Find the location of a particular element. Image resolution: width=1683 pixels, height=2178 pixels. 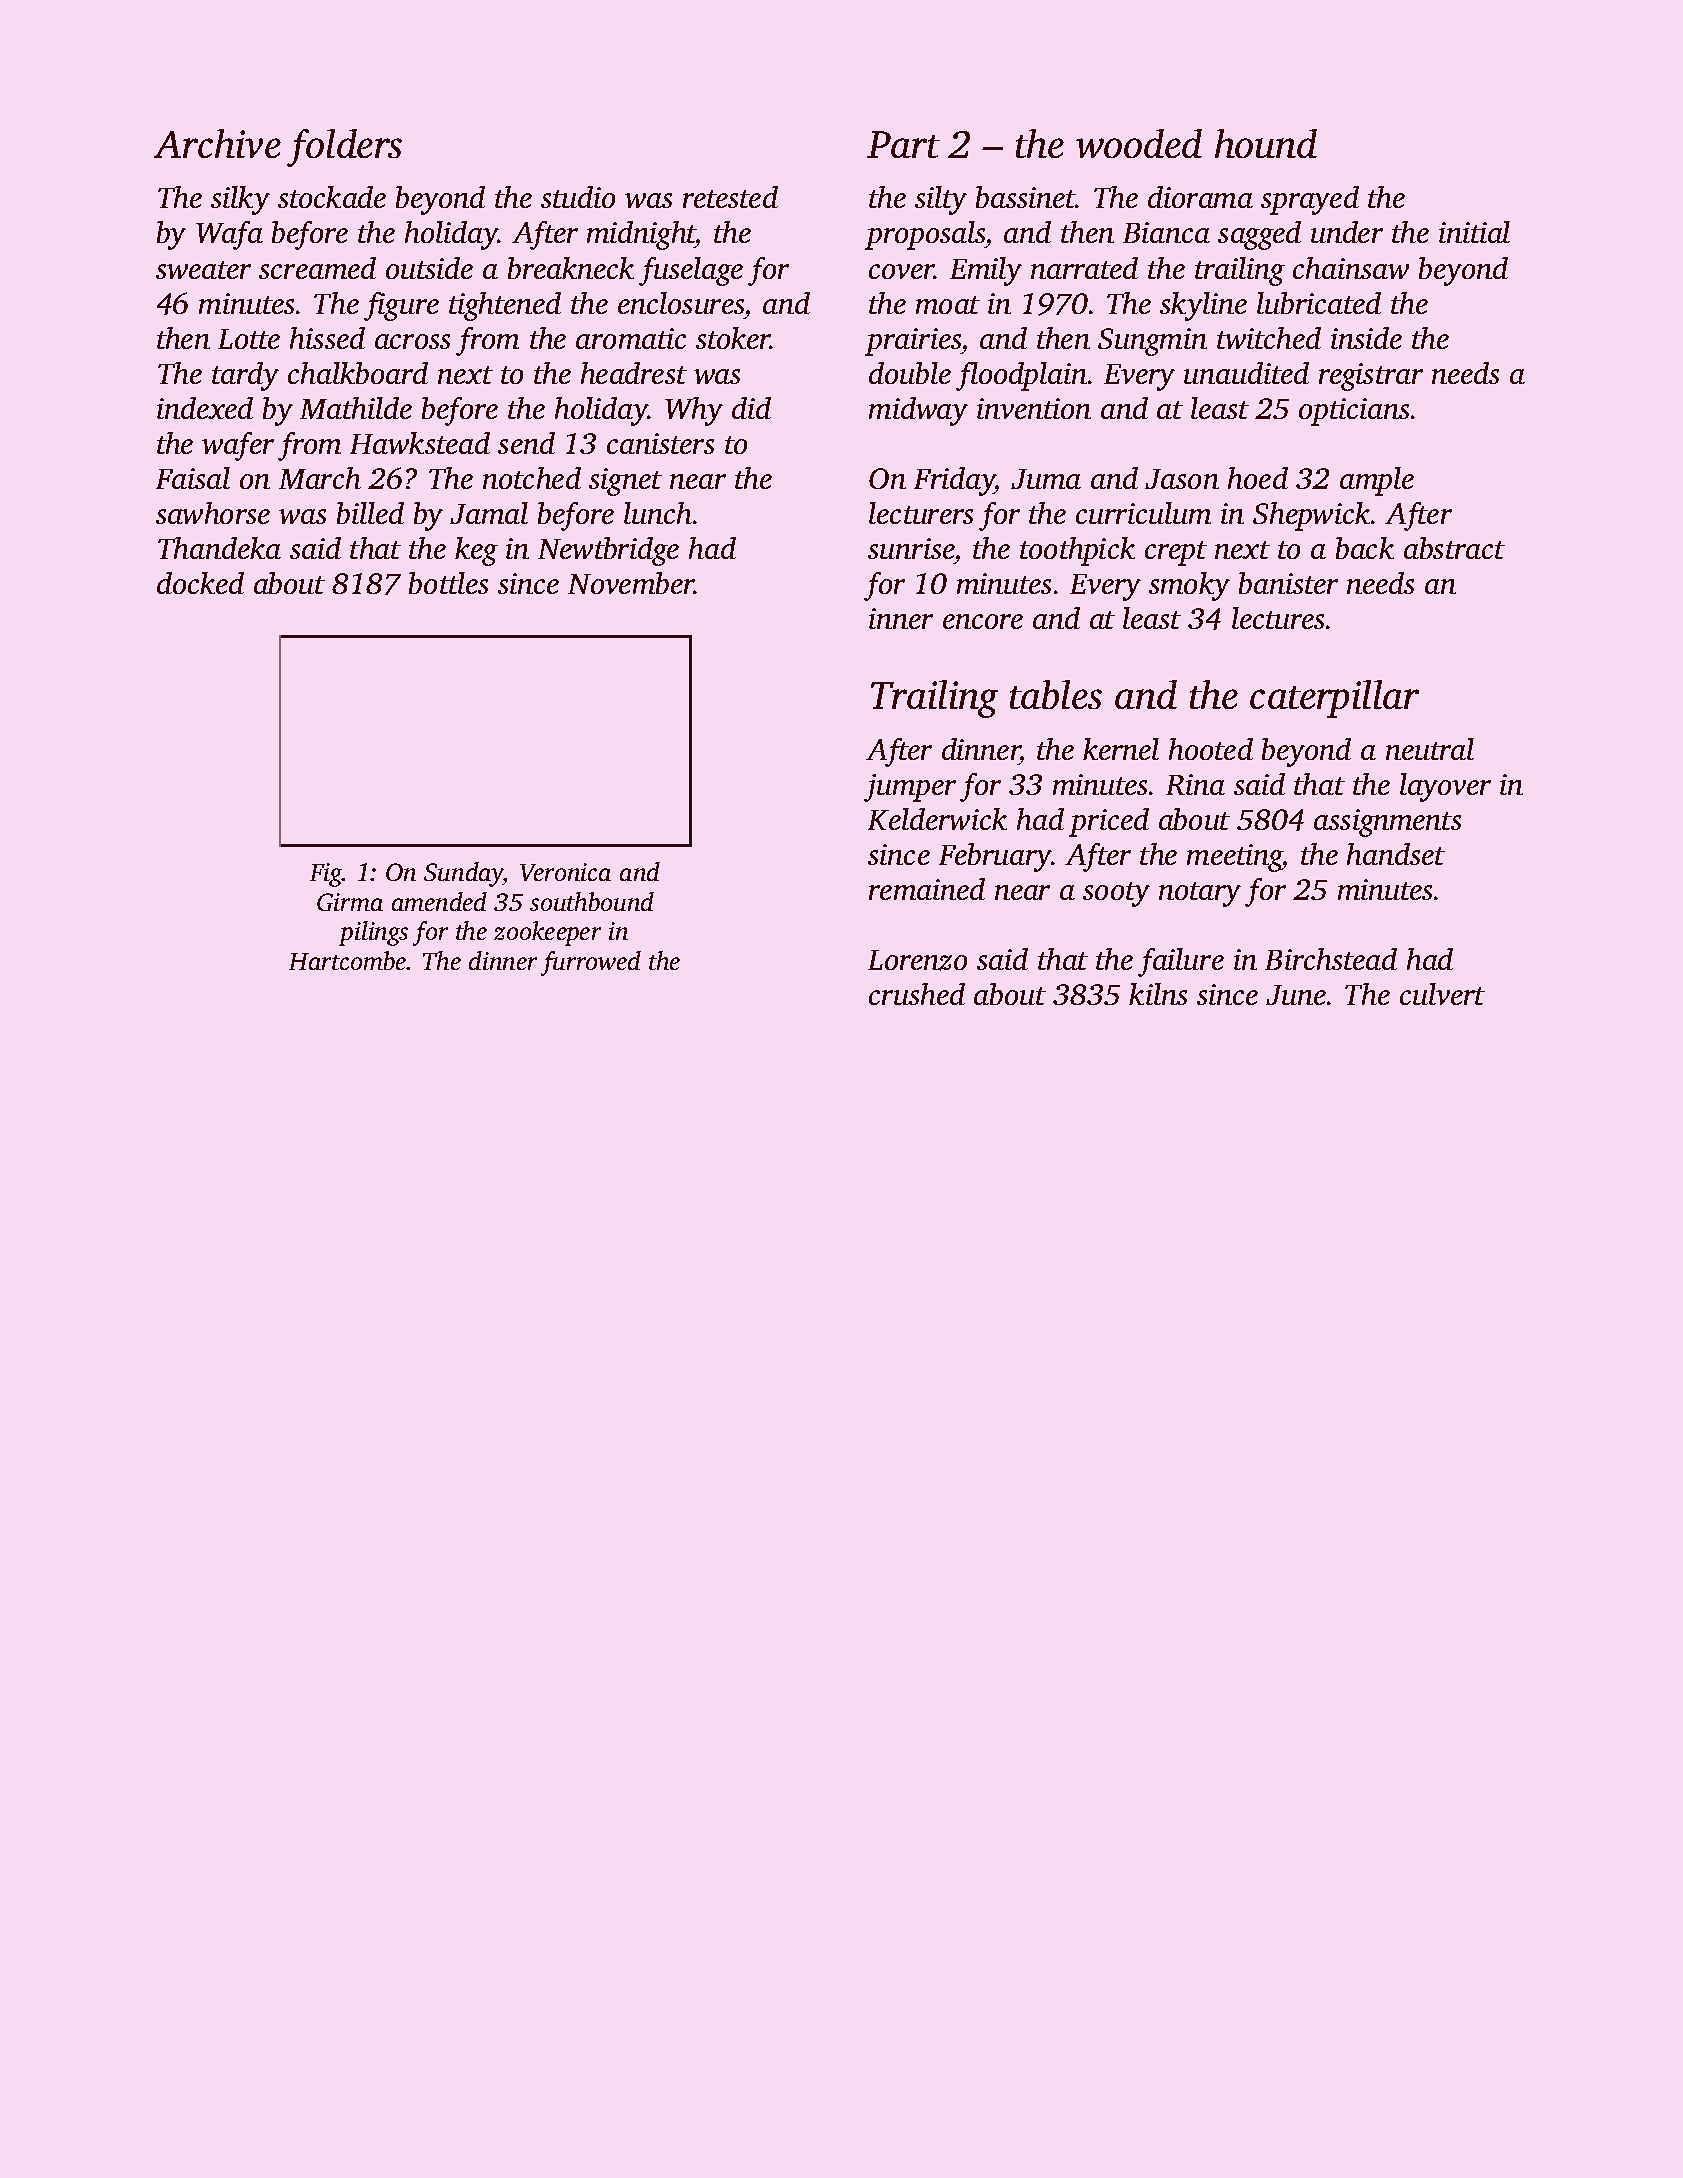

Part is located at coordinates (903, 144).
